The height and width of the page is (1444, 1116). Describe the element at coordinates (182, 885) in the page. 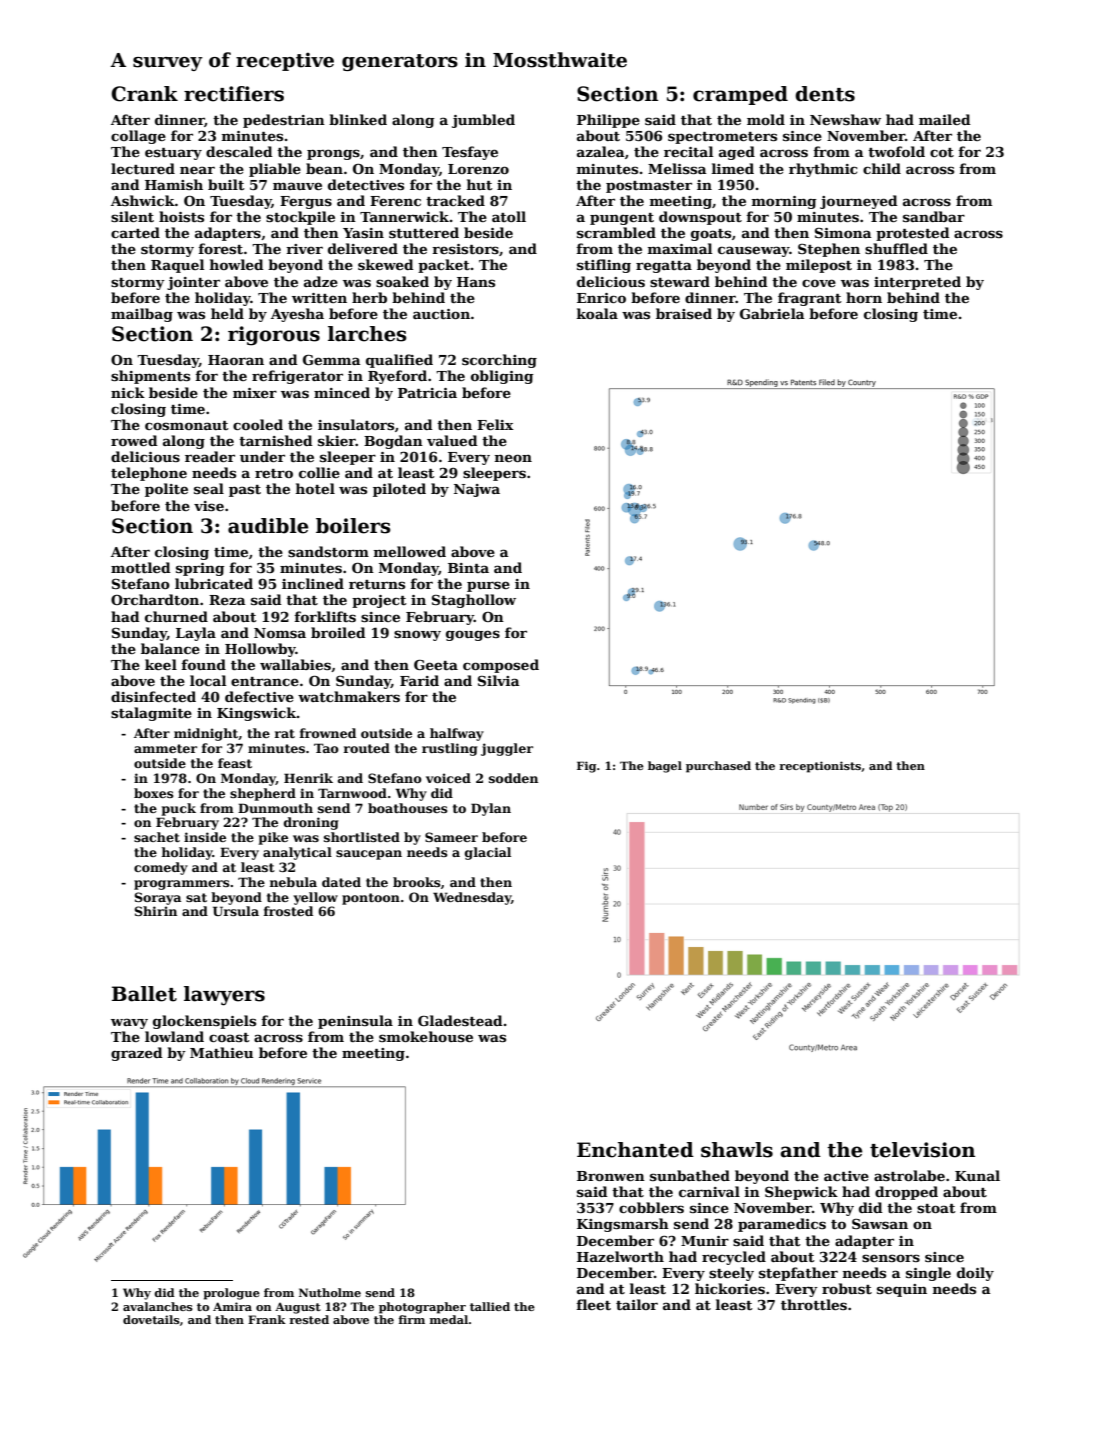

I see `programmers` at that location.
